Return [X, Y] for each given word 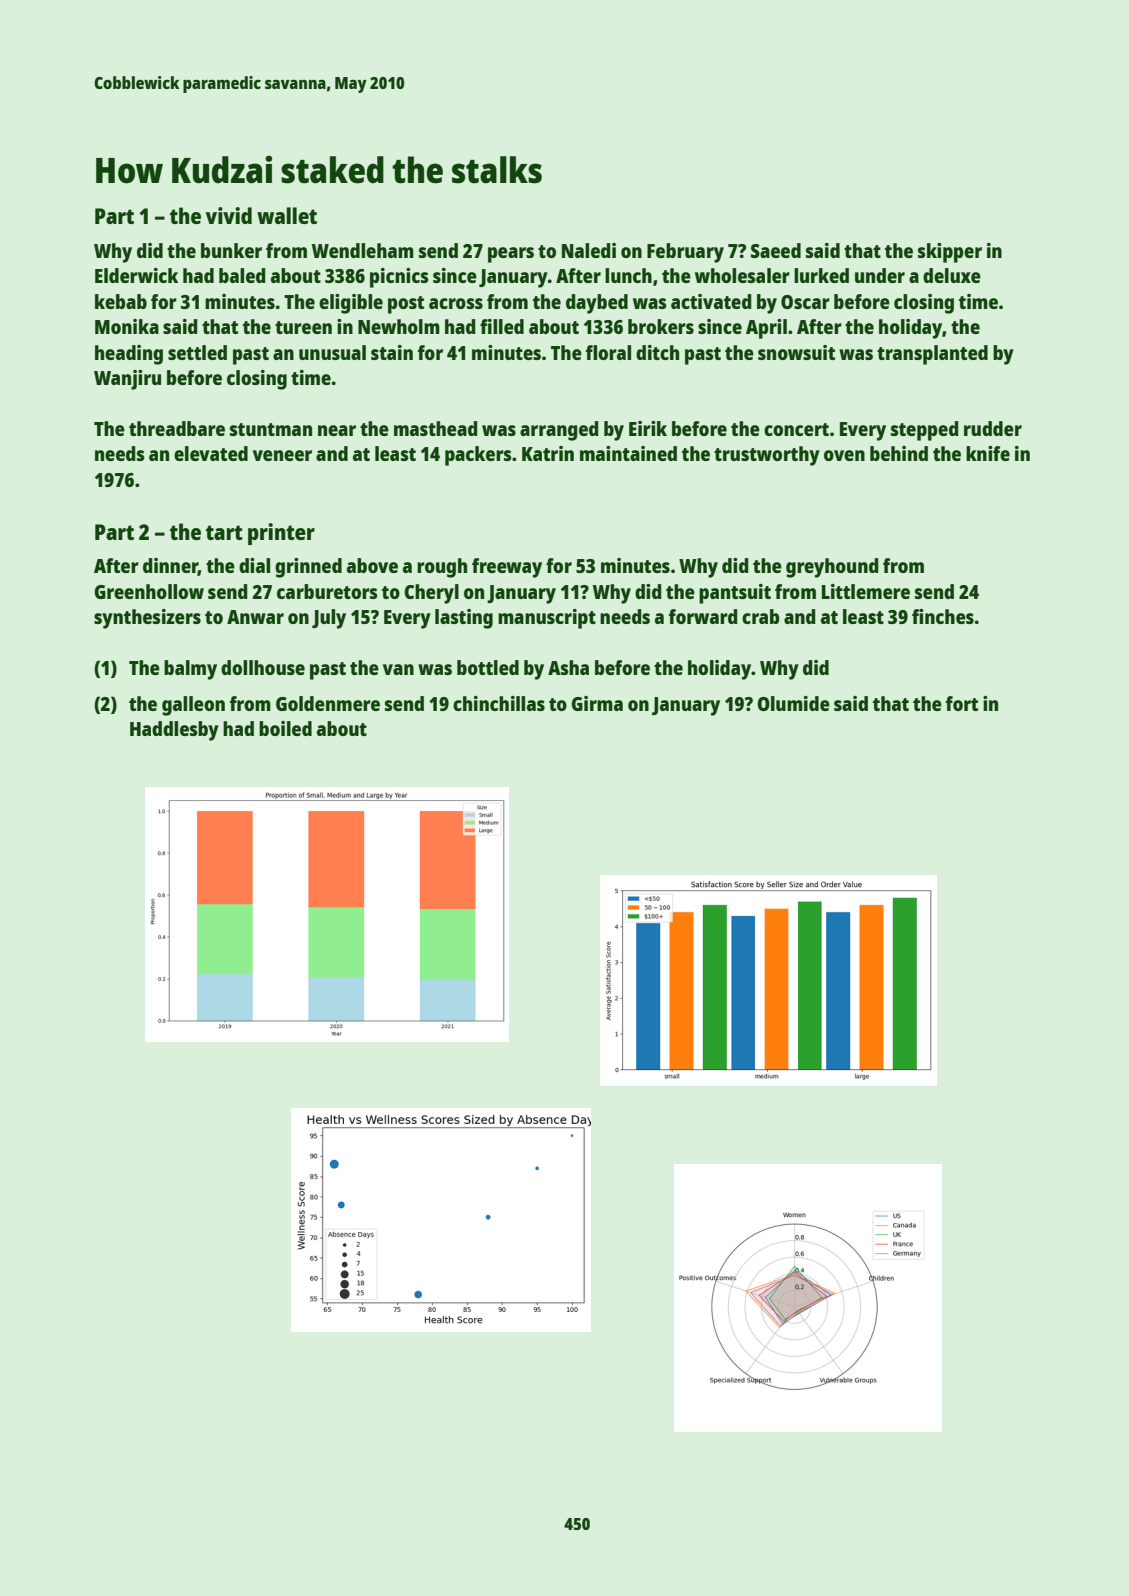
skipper [950, 253]
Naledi [589, 250]
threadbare [177, 428]
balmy [190, 670]
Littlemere [866, 591]
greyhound [832, 568]
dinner [170, 567]
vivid [229, 215]
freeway [507, 568]
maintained [628, 453]
